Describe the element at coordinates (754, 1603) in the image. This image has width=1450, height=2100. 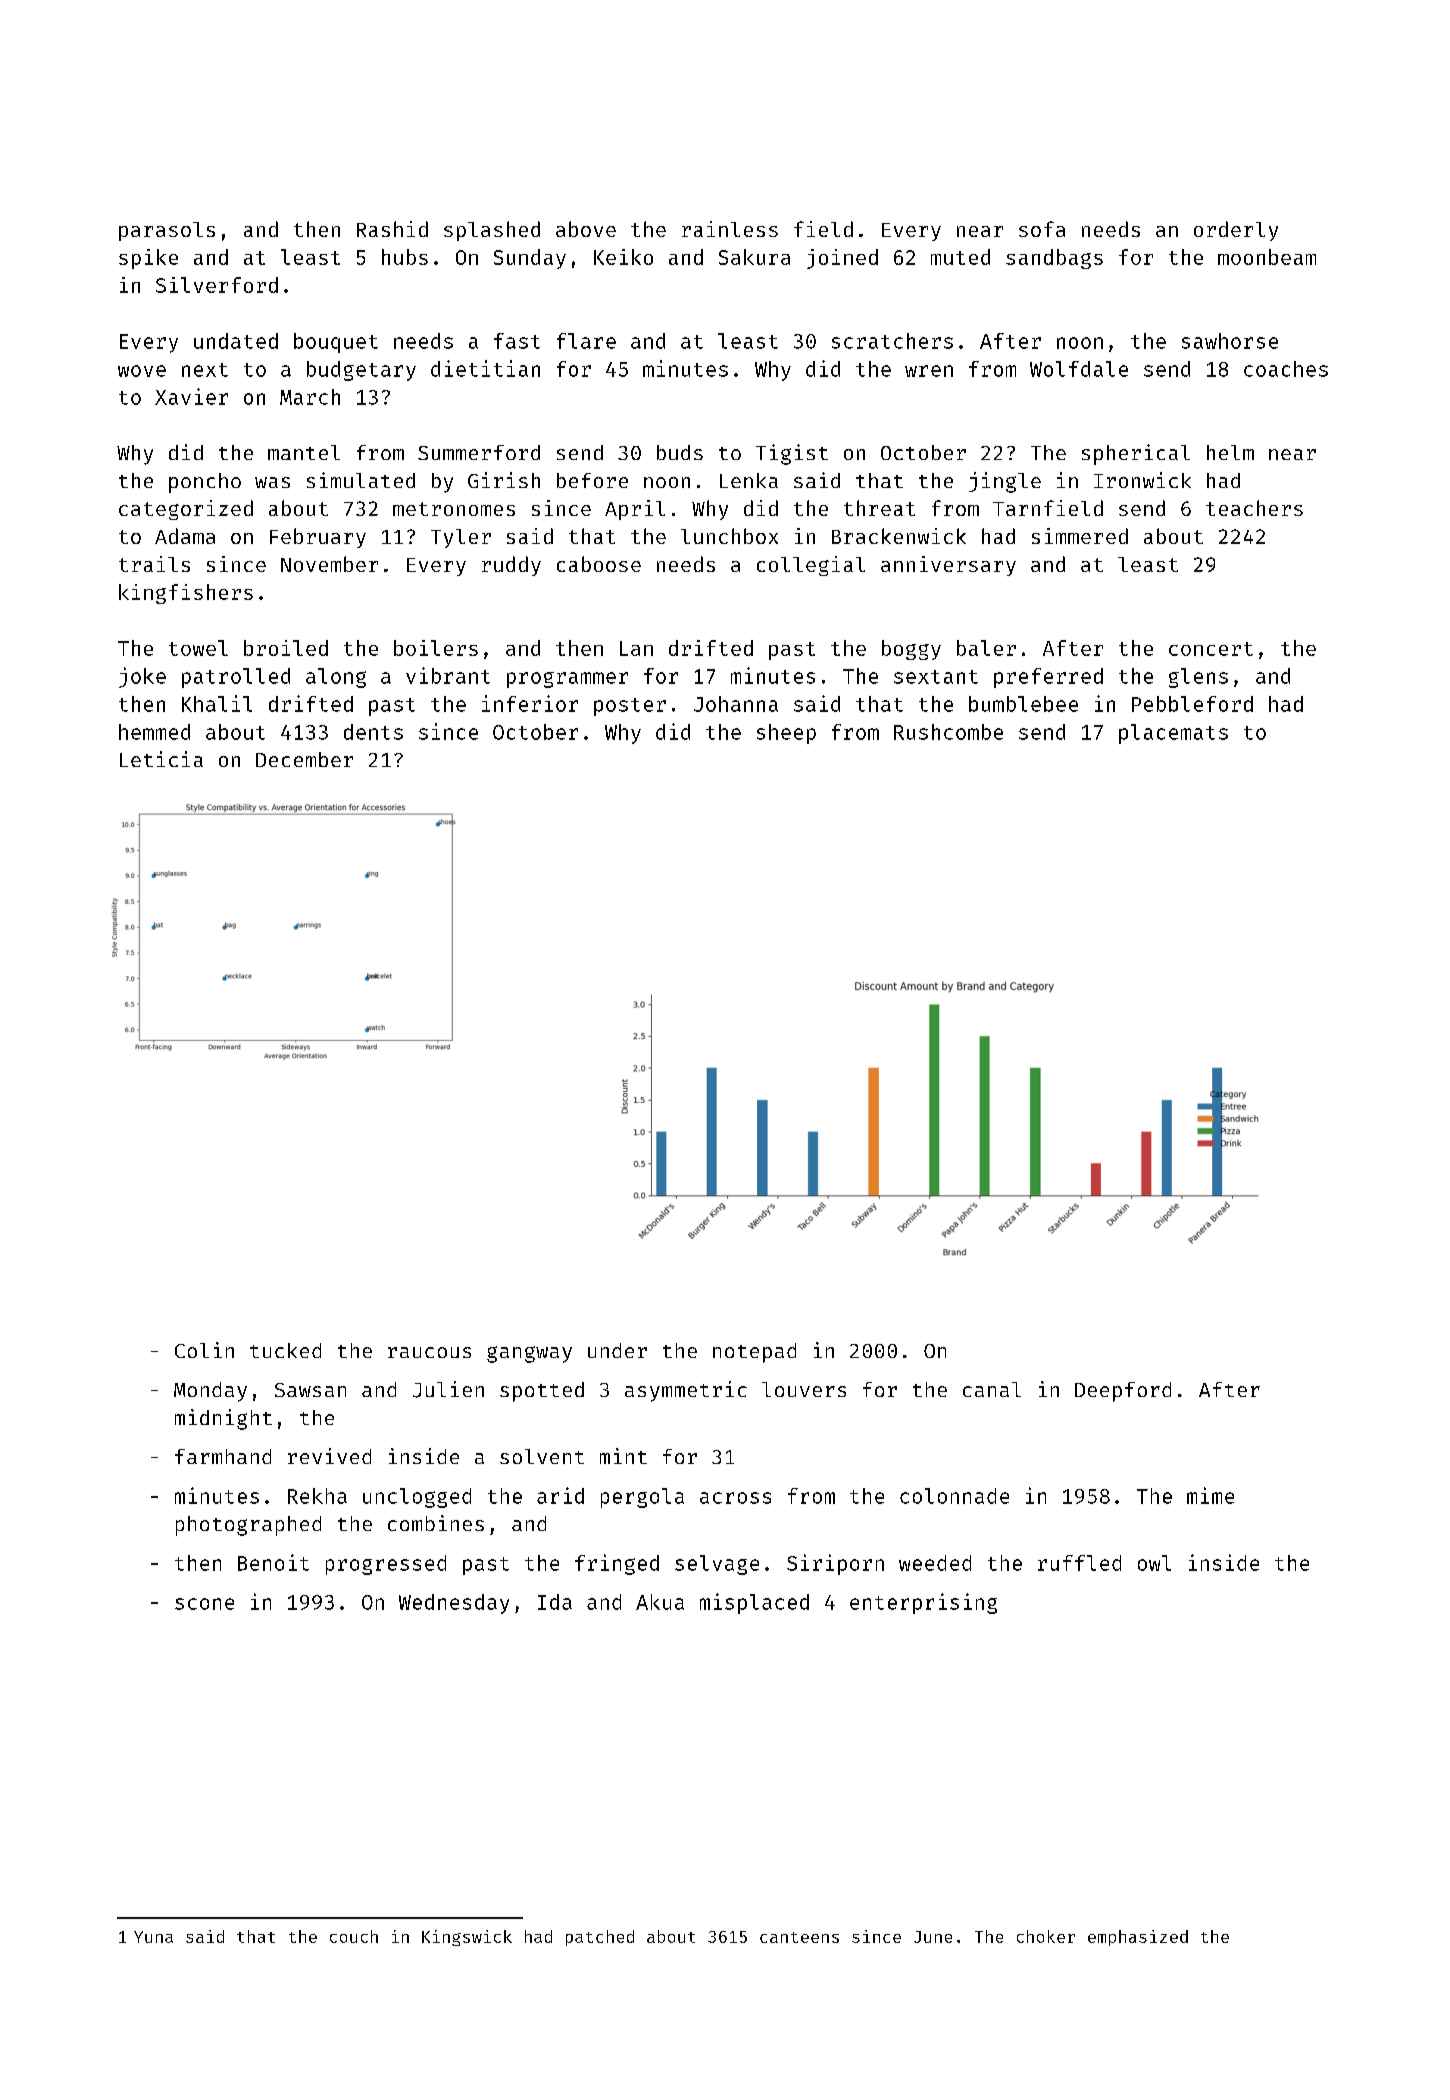
I see `misplaced` at that location.
